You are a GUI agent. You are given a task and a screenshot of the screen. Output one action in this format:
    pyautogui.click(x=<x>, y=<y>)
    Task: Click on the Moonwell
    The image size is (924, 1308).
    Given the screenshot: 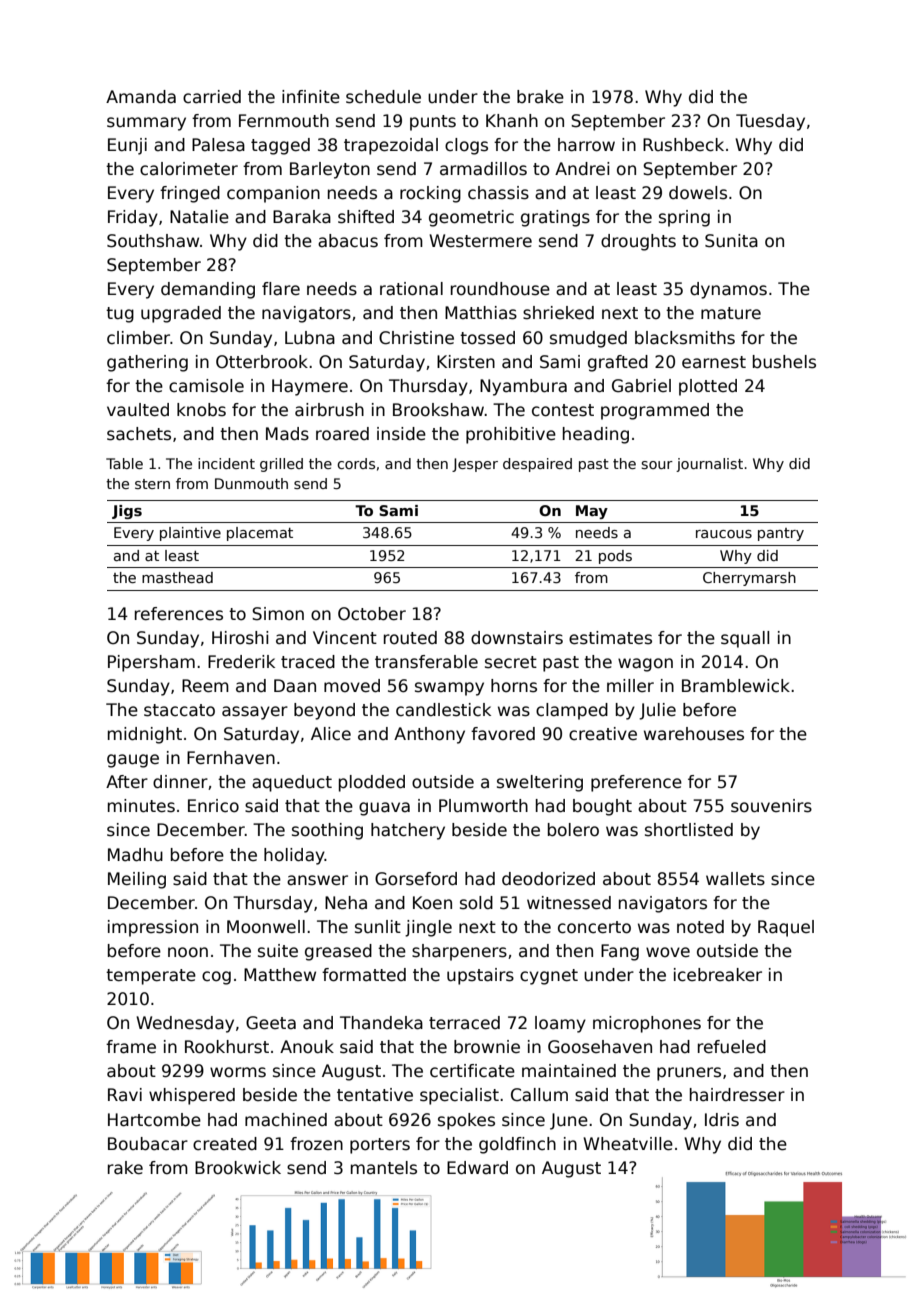 What is the action you would take?
    pyautogui.click(x=266, y=927)
